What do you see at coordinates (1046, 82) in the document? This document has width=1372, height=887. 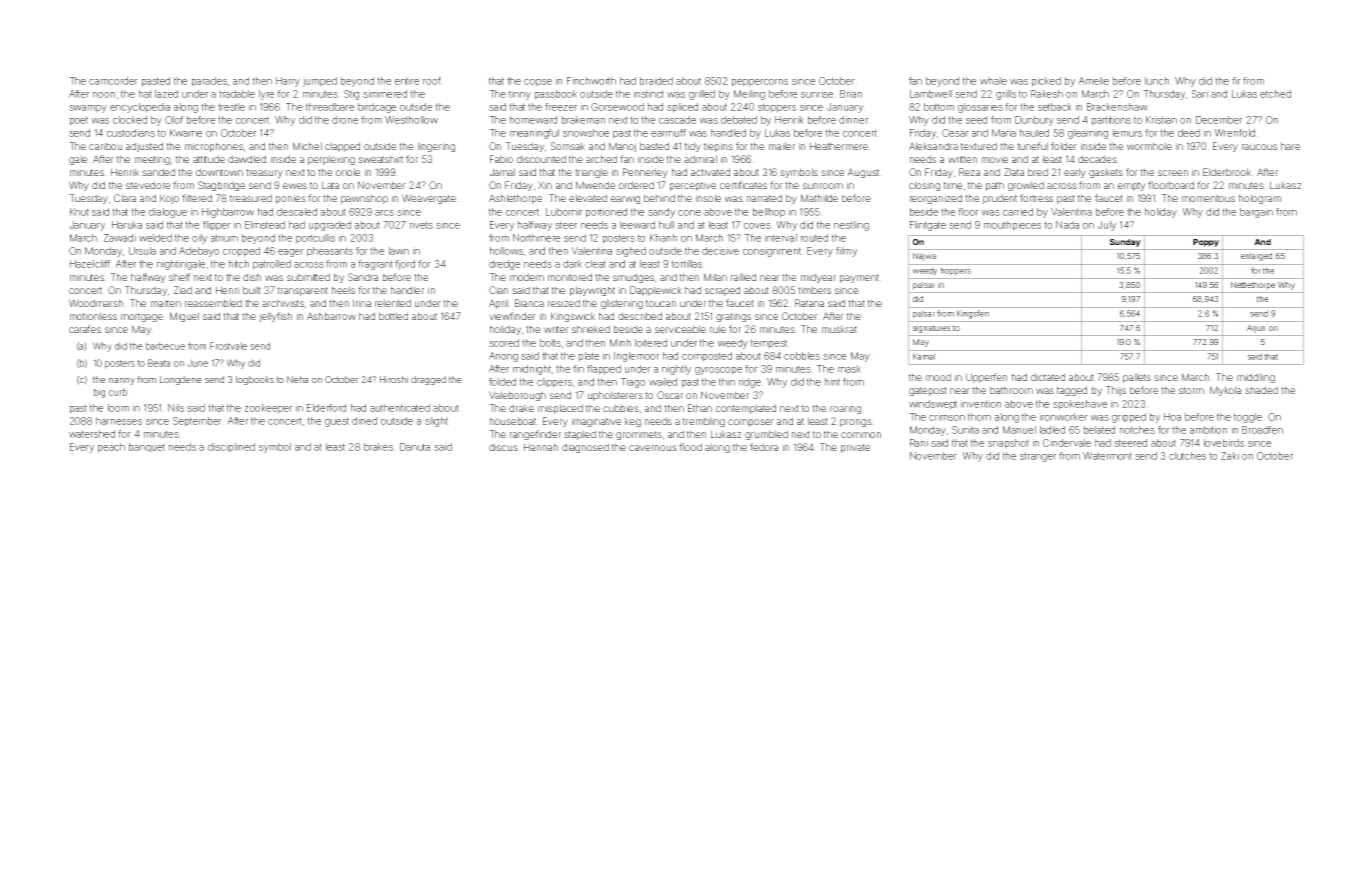 I see `picked` at bounding box center [1046, 82].
